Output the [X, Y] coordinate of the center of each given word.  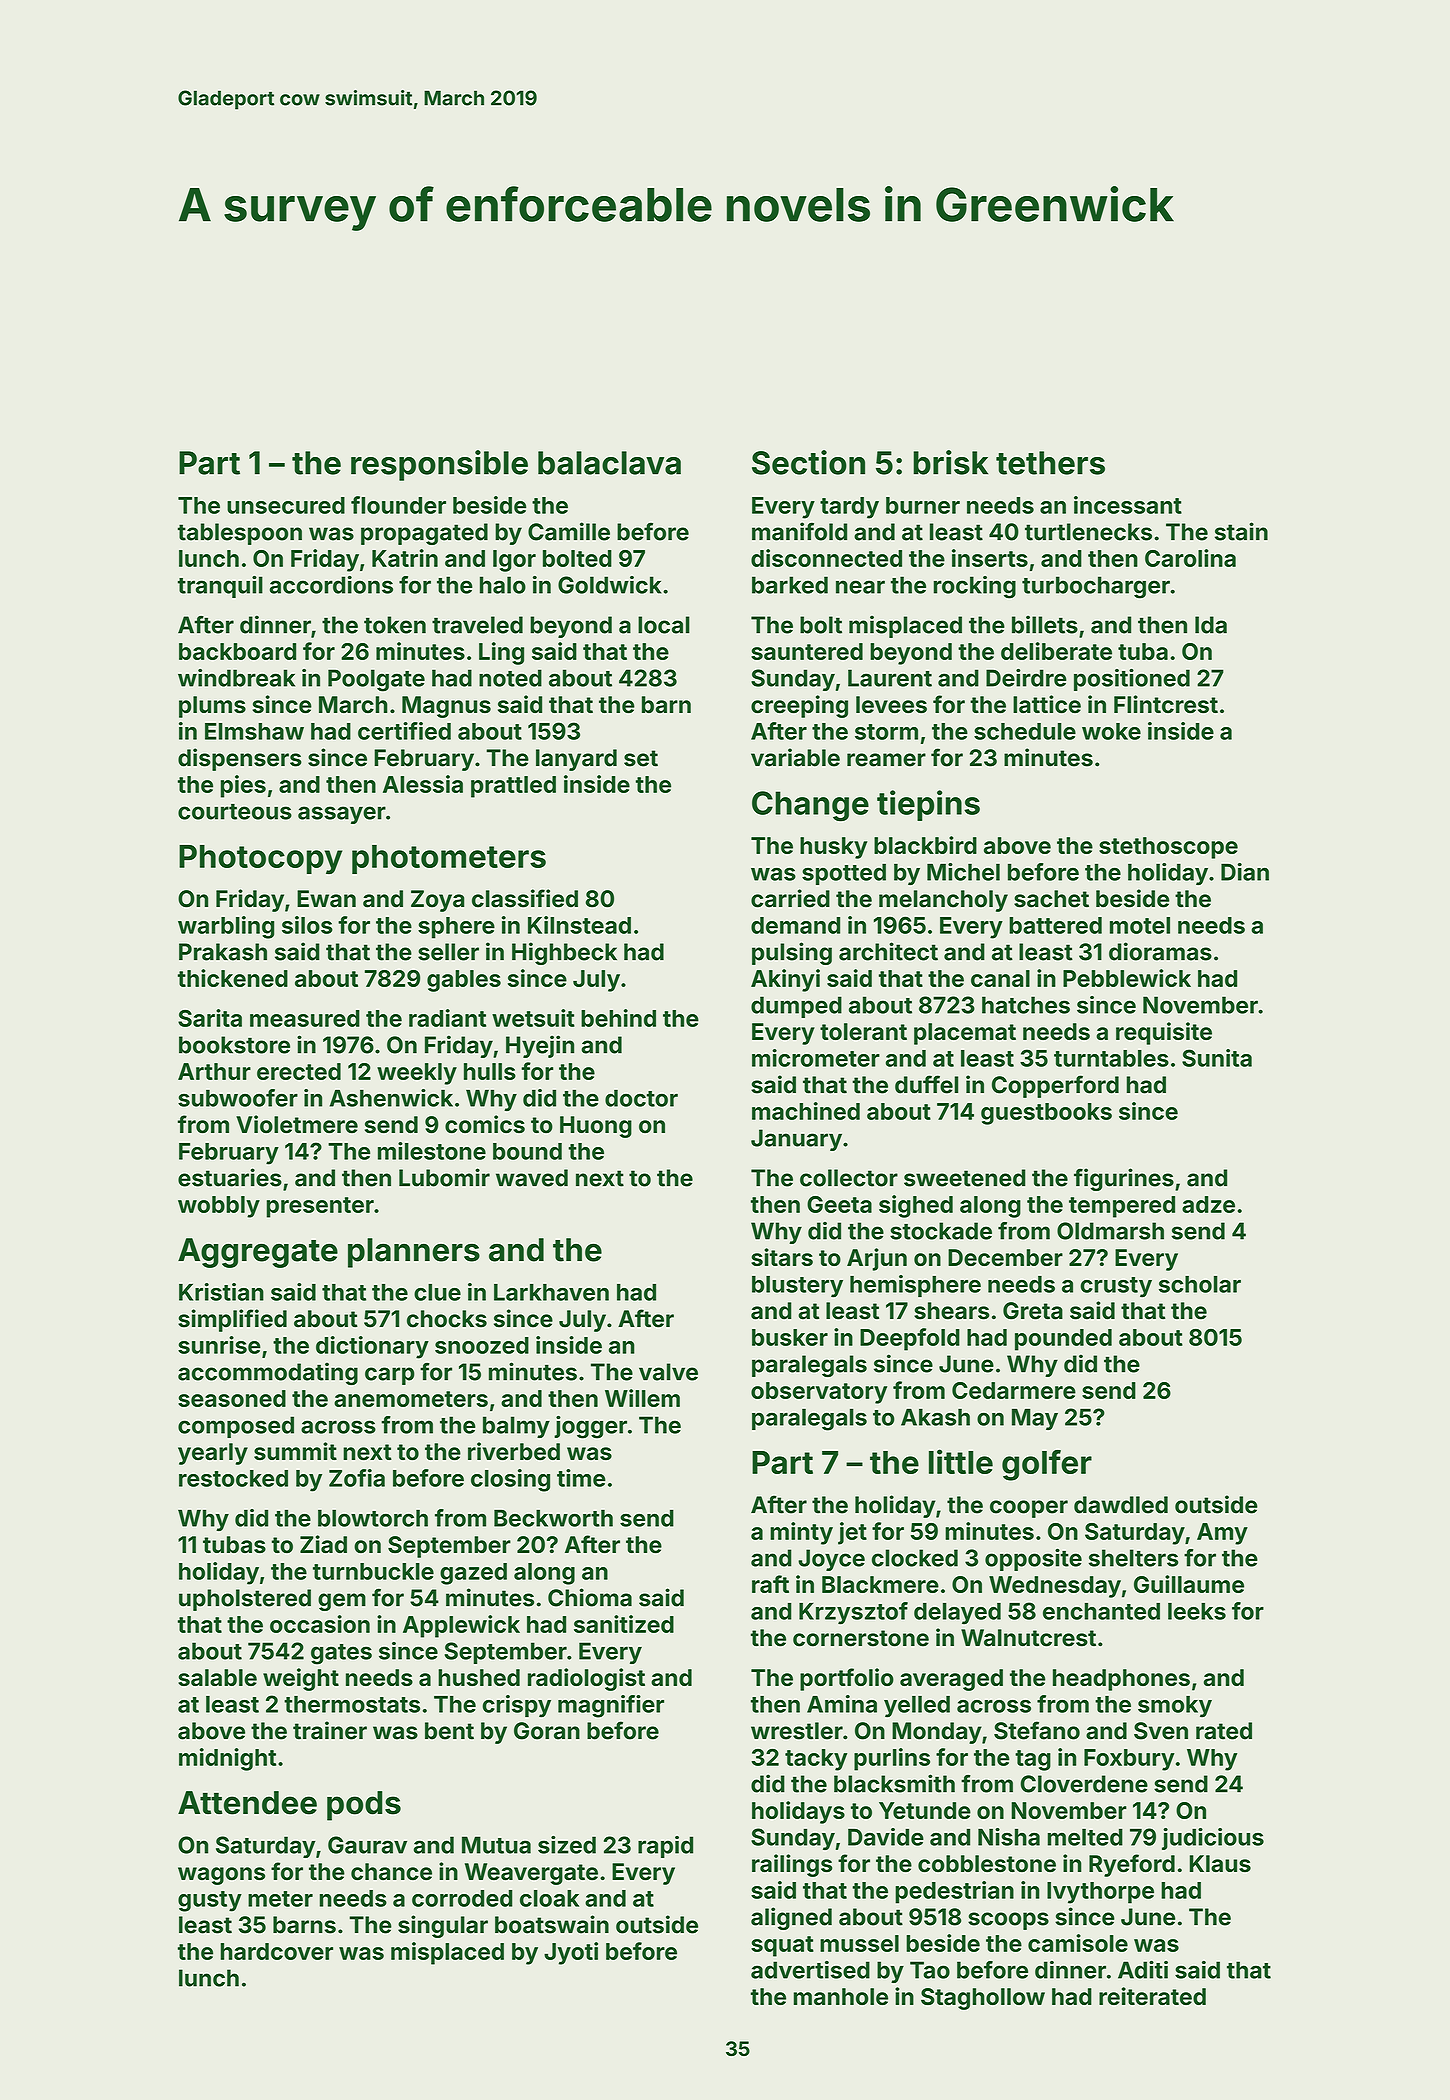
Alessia [423, 784]
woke [1111, 731]
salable [217, 1677]
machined [806, 1111]
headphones [1121, 1680]
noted [510, 678]
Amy [1222, 1534]
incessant [1128, 505]
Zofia [357, 1478]
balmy [516, 1427]
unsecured [286, 505]
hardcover [277, 1951]
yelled [917, 1707]
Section [808, 462]
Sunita [1217, 1058]
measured [305, 1018]
